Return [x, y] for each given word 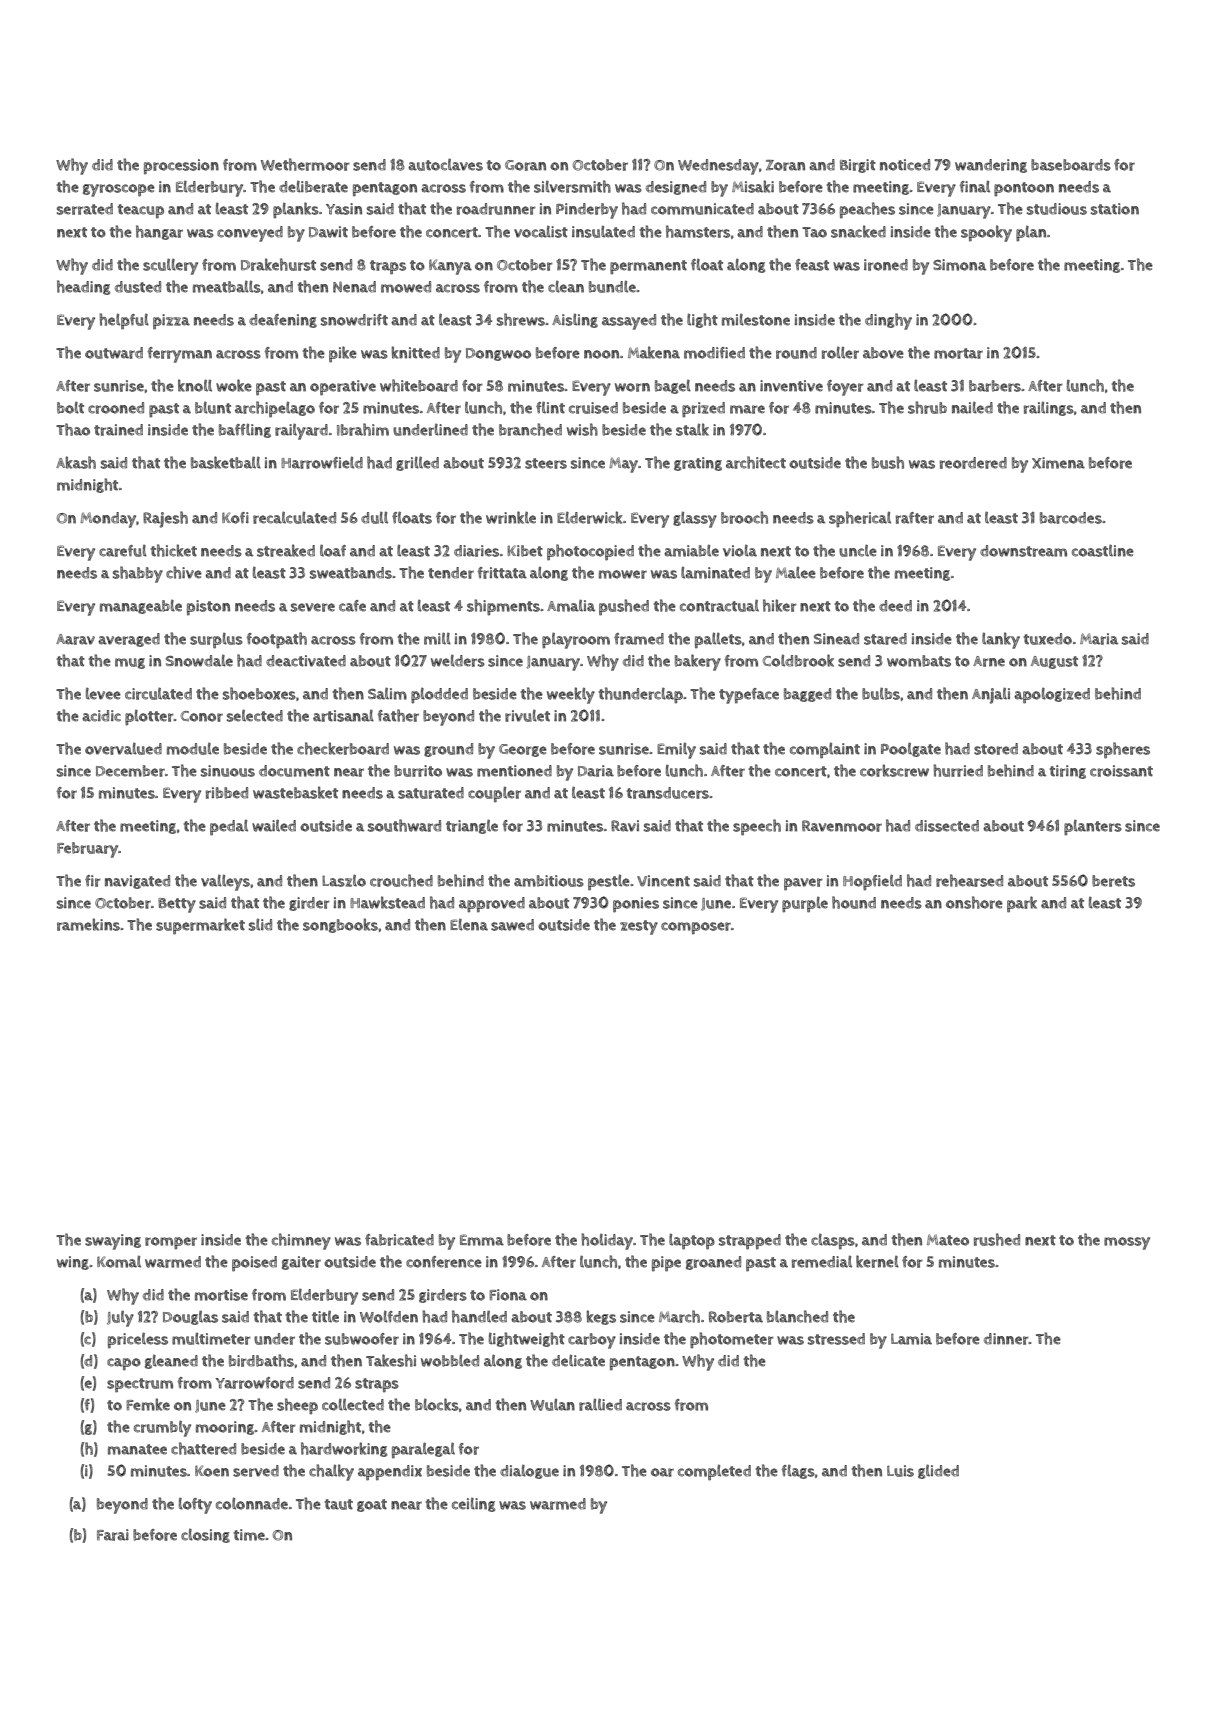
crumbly [162, 1428]
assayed [629, 322]
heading [83, 287]
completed [714, 1472]
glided [938, 1471]
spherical [860, 519]
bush [888, 462]
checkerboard [343, 748]
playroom [576, 640]
